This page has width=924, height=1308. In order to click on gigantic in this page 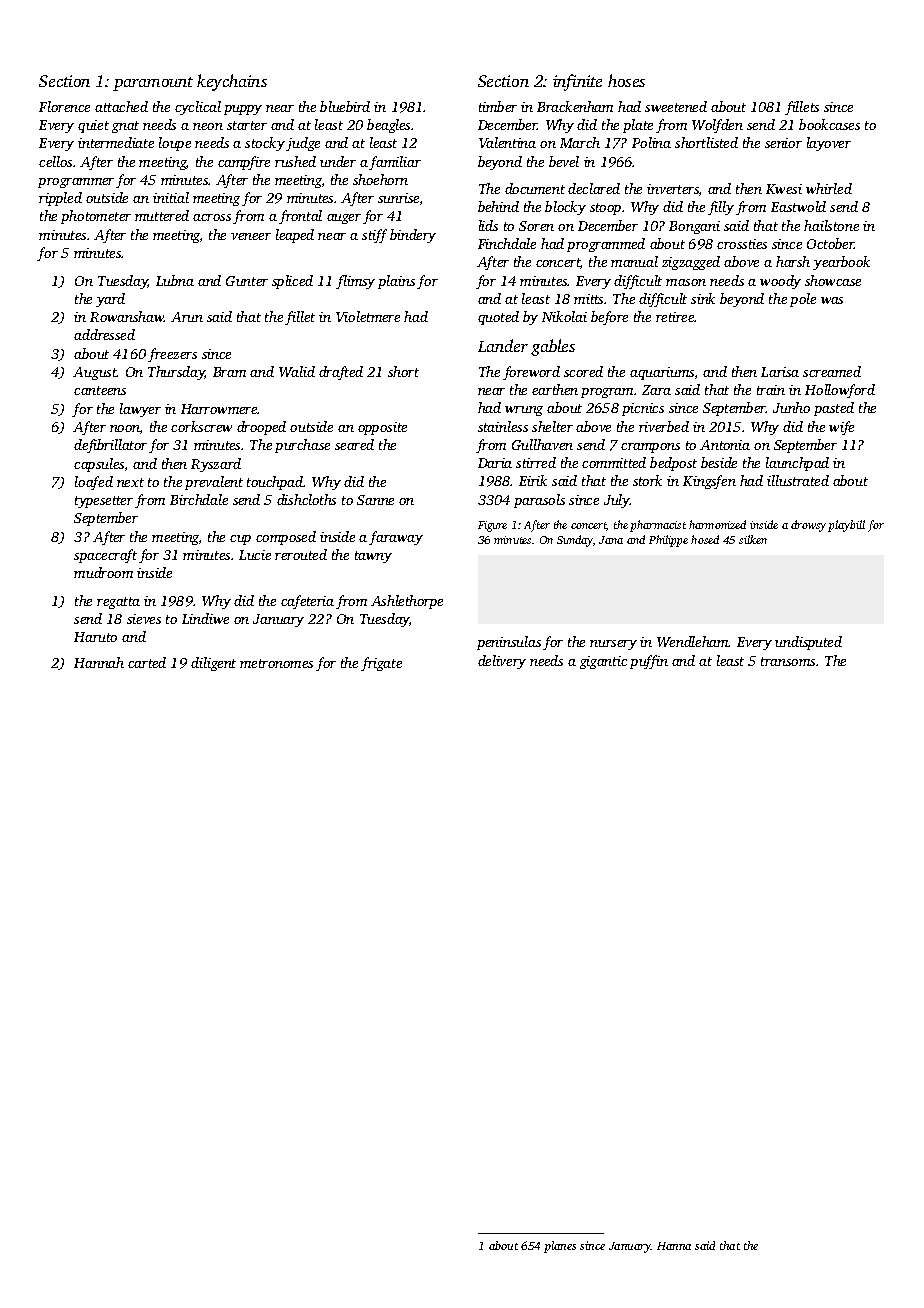, I will do `click(603, 662)`.
